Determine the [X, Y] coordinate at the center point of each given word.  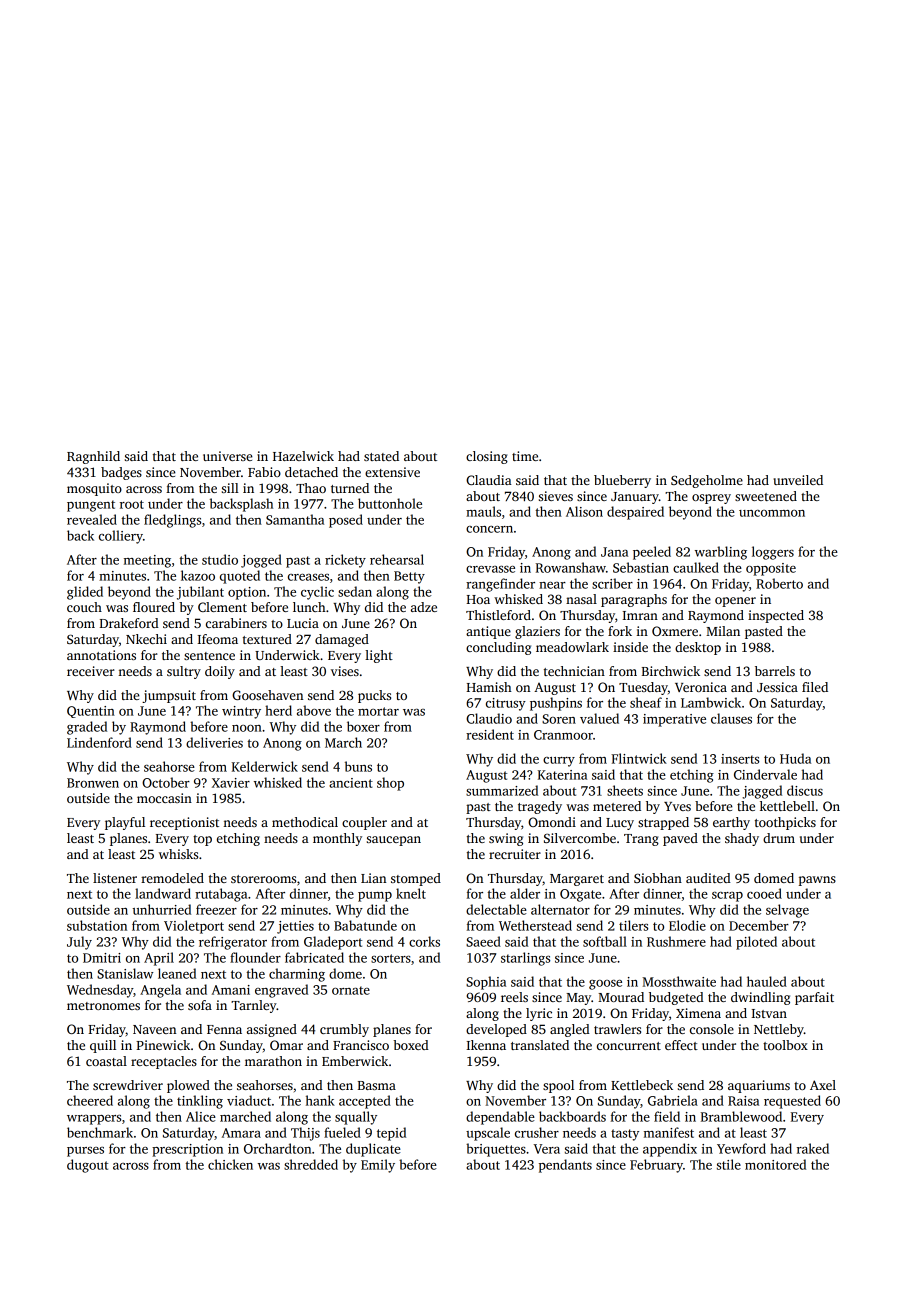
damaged [342, 640]
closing [487, 457]
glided [85, 593]
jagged [762, 792]
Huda [795, 758]
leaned [177, 973]
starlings [525, 959]
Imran [640, 615]
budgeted [676, 998]
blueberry [622, 481]
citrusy [506, 704]
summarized [502, 790]
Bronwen [93, 783]
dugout [87, 1166]
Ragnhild [93, 457]
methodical [305, 822]
